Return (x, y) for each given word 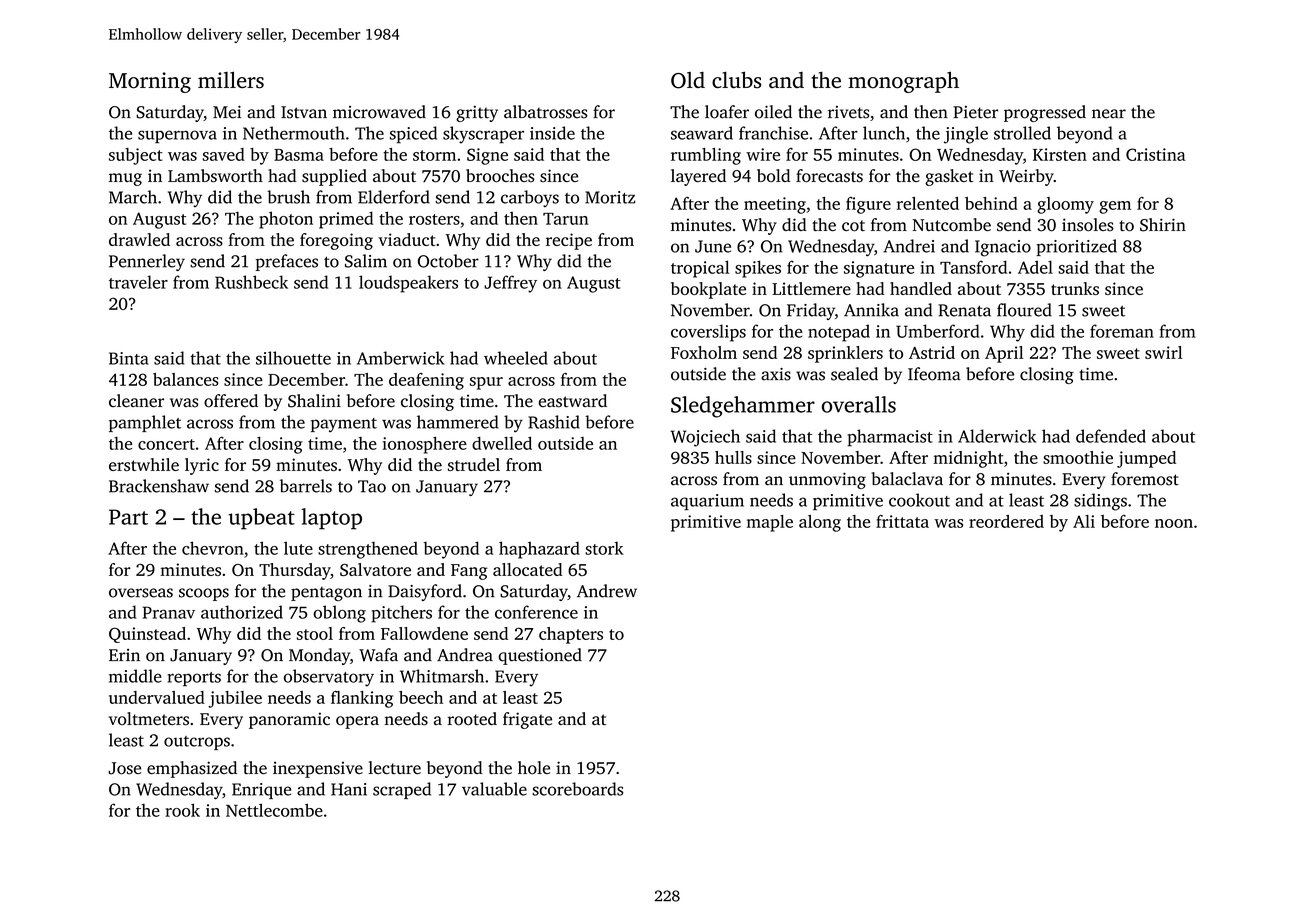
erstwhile (144, 464)
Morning (150, 82)
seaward (702, 133)
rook (182, 810)
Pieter (975, 112)
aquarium (707, 502)
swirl (1163, 352)
